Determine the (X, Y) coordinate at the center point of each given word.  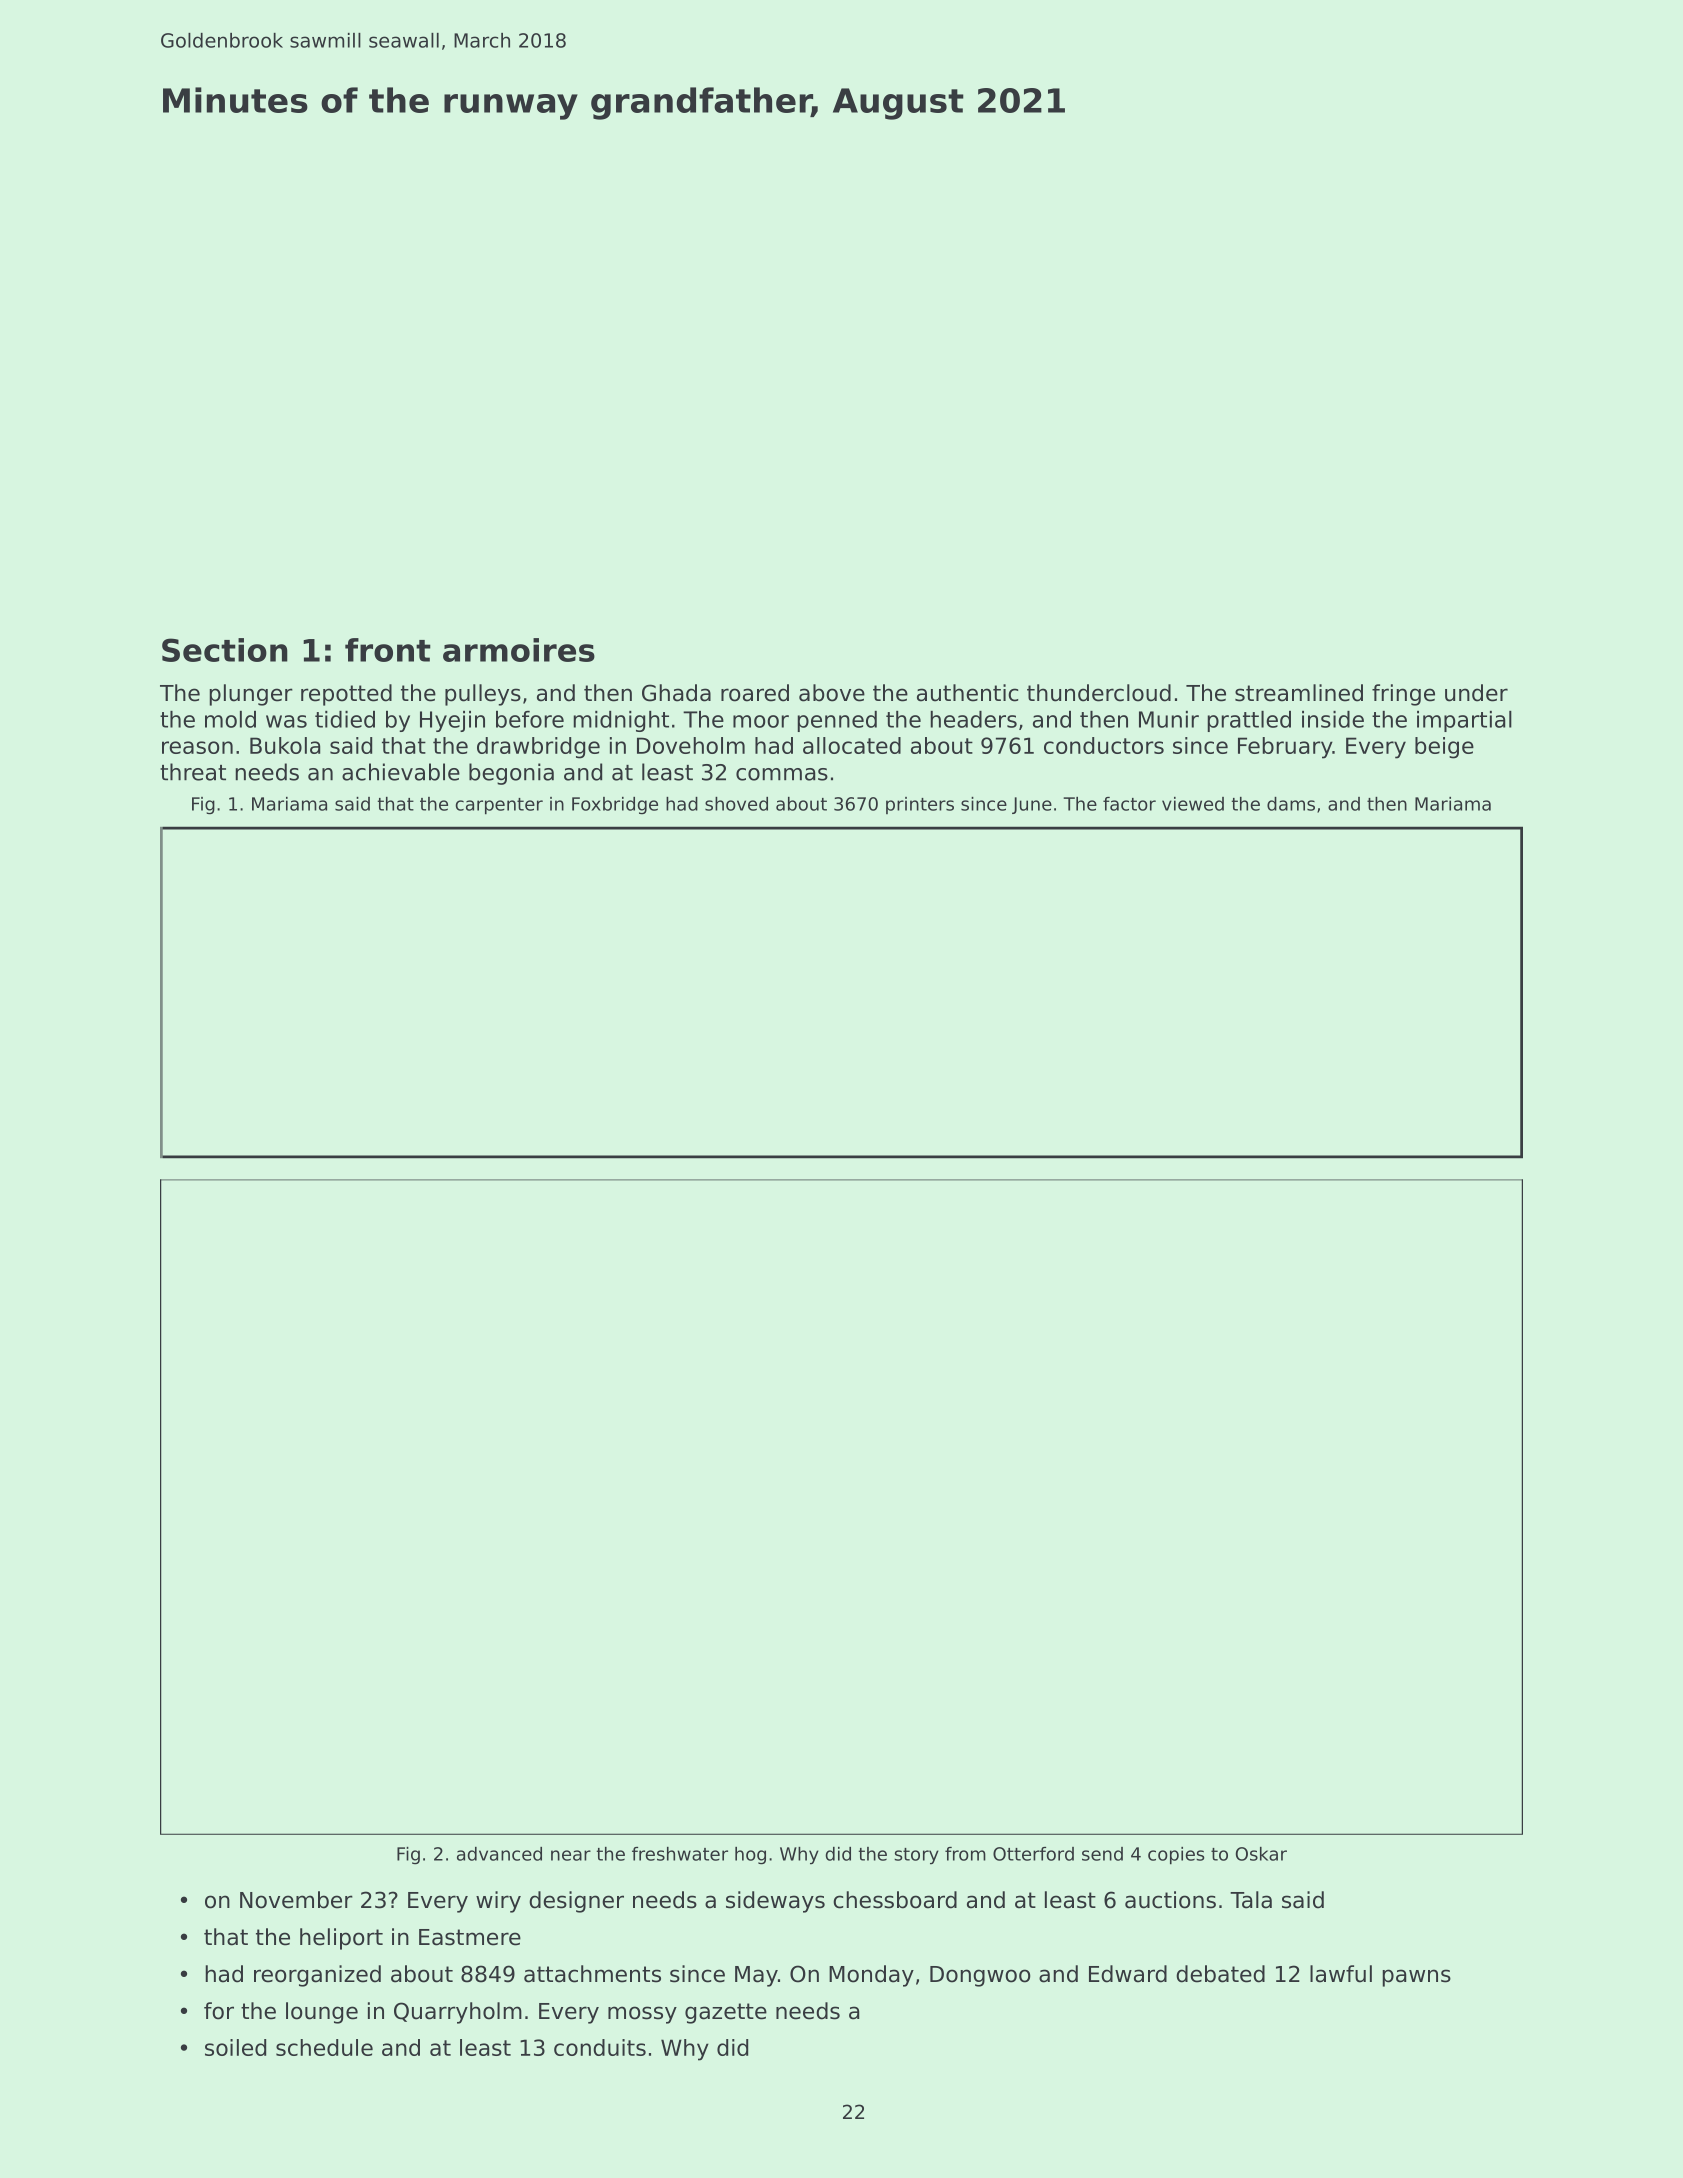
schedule (324, 2047)
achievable (401, 772)
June (1032, 805)
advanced (499, 1854)
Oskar (1261, 1854)
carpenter (499, 806)
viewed (1193, 804)
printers (920, 805)
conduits (600, 2047)
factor (1129, 804)
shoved (736, 804)
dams (1291, 804)
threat (193, 772)
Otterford (1033, 1854)
